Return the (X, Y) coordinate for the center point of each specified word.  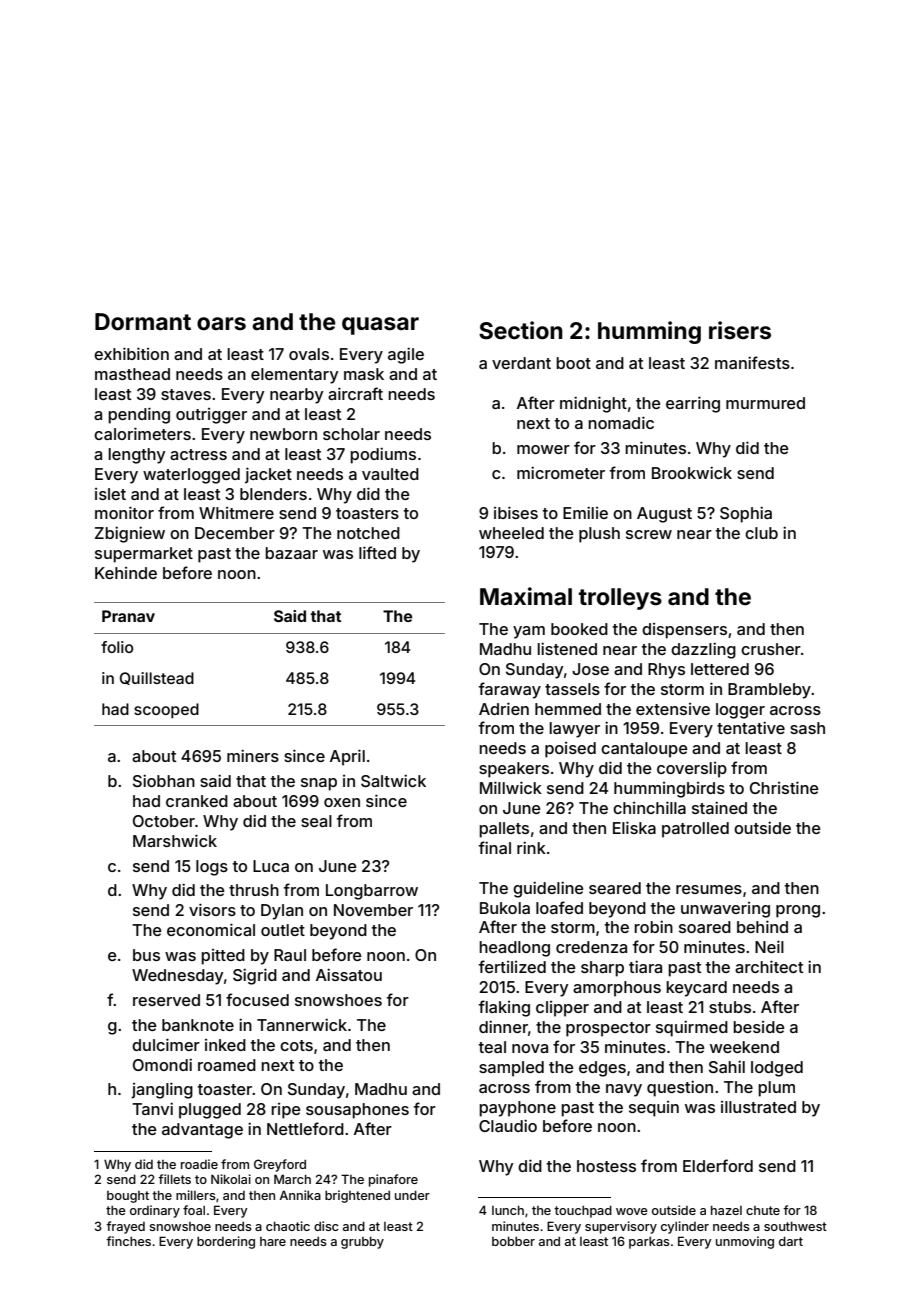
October (164, 821)
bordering (226, 1242)
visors (212, 909)
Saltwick (393, 780)
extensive (673, 709)
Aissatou (349, 974)
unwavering (725, 910)
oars (221, 324)
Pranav (128, 616)
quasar (380, 326)
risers (740, 330)
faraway (510, 690)
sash (807, 728)
